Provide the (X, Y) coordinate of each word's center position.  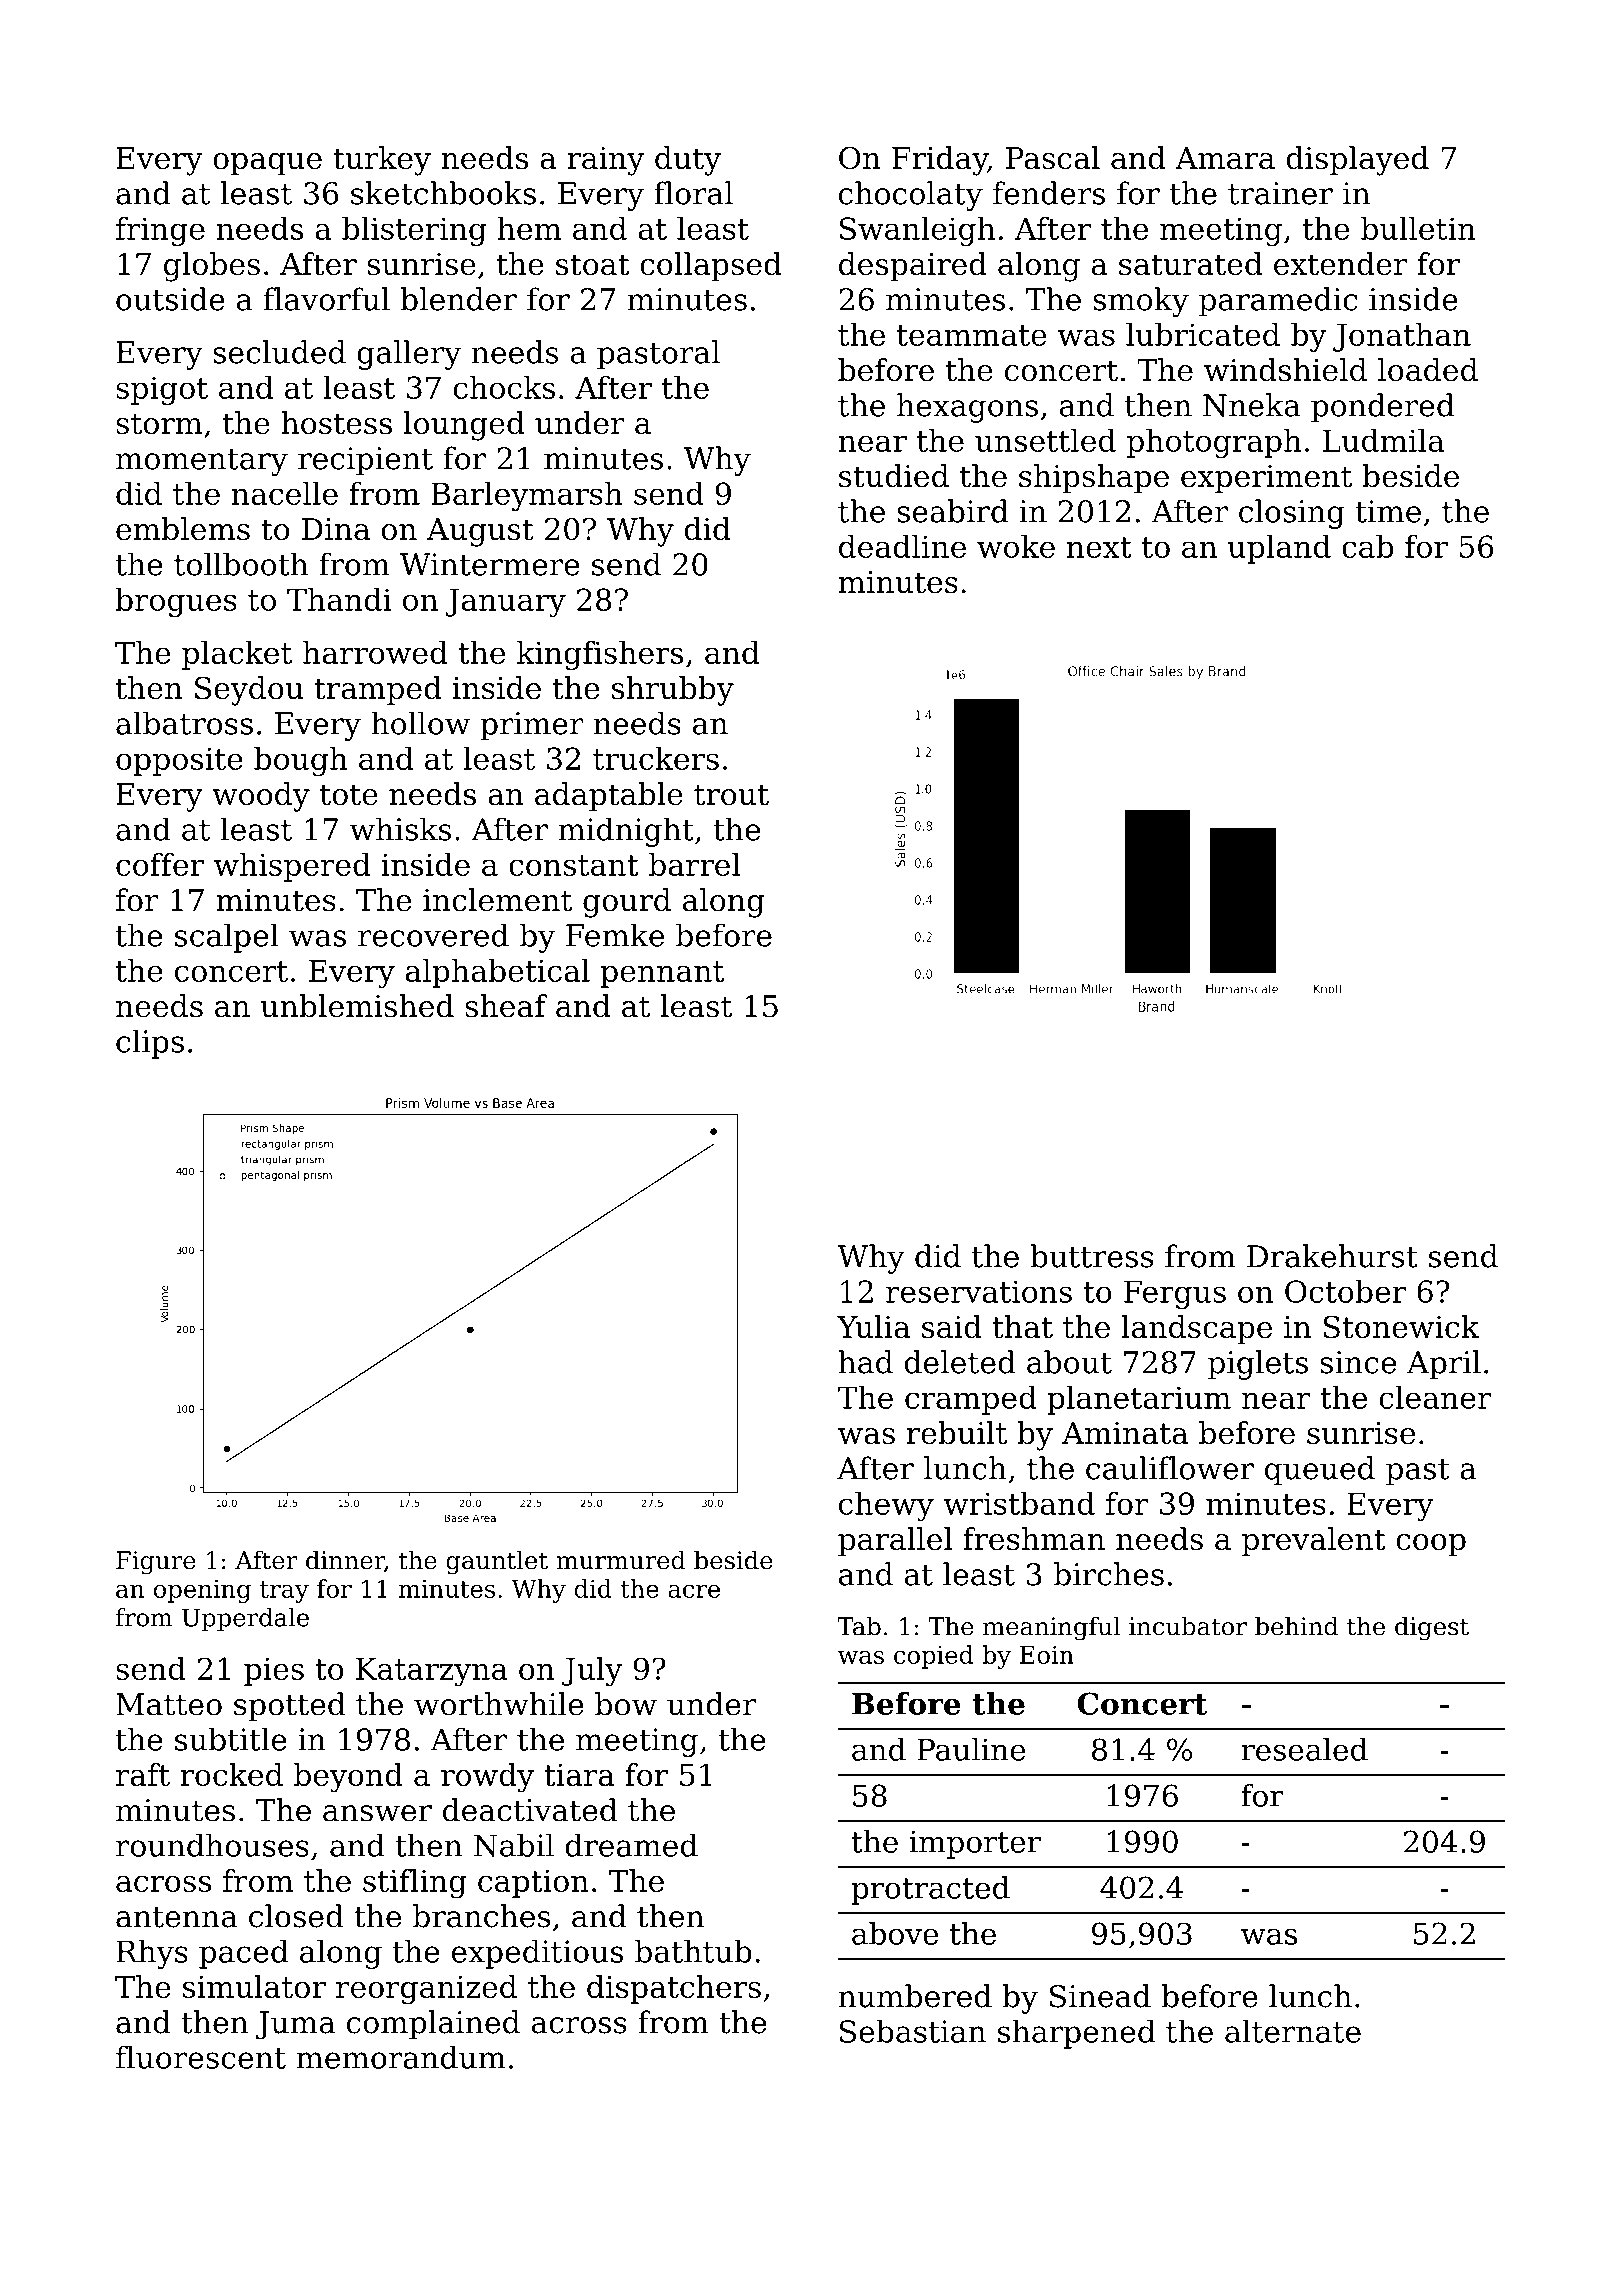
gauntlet (497, 1562)
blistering (414, 231)
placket (237, 655)
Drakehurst (1332, 1256)
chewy (886, 1506)
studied (894, 476)
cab (1368, 546)
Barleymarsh (527, 496)
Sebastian (913, 2031)
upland (1279, 549)
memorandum (401, 2057)
